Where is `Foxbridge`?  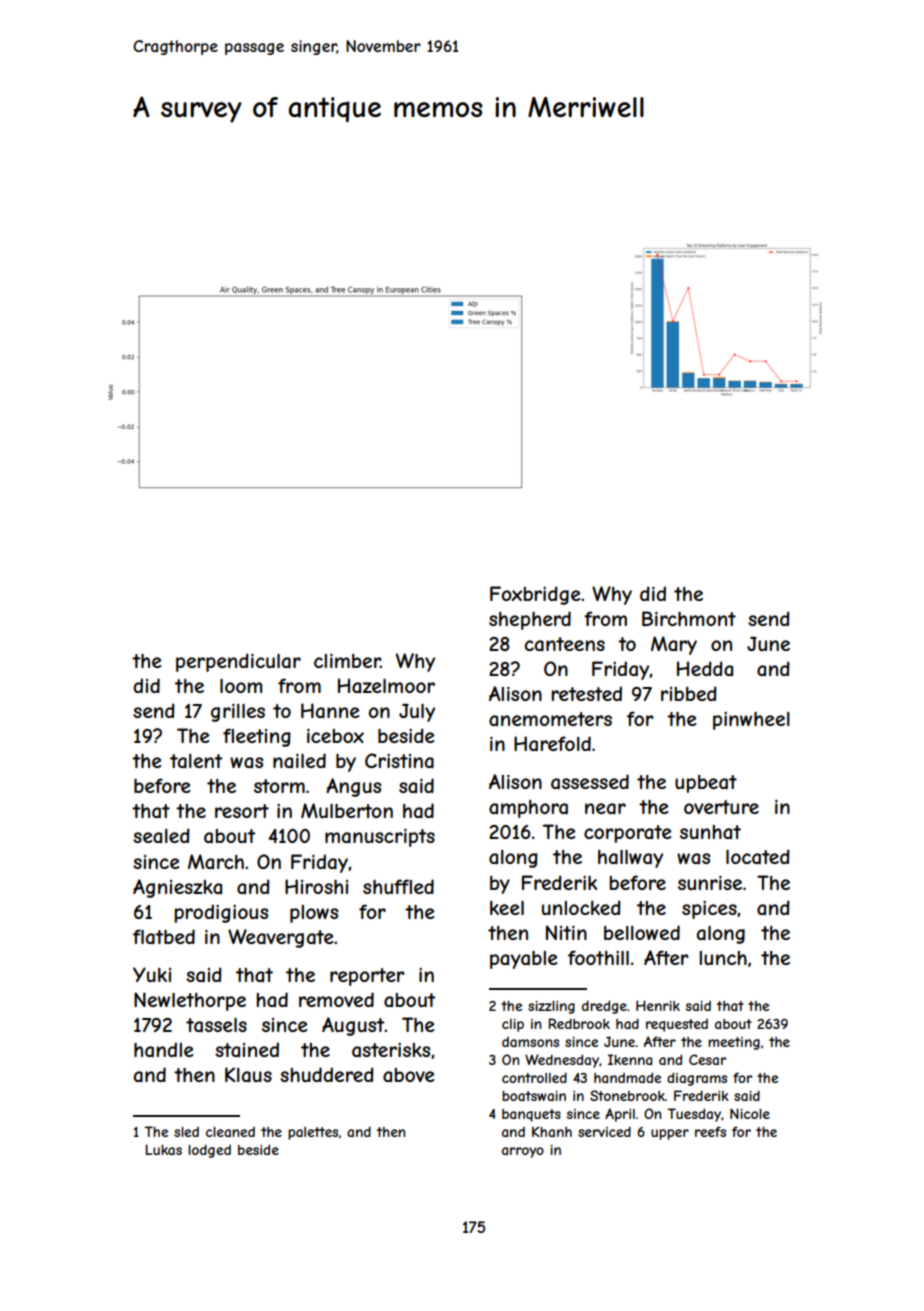
Foxbridge is located at coordinates (535, 595).
